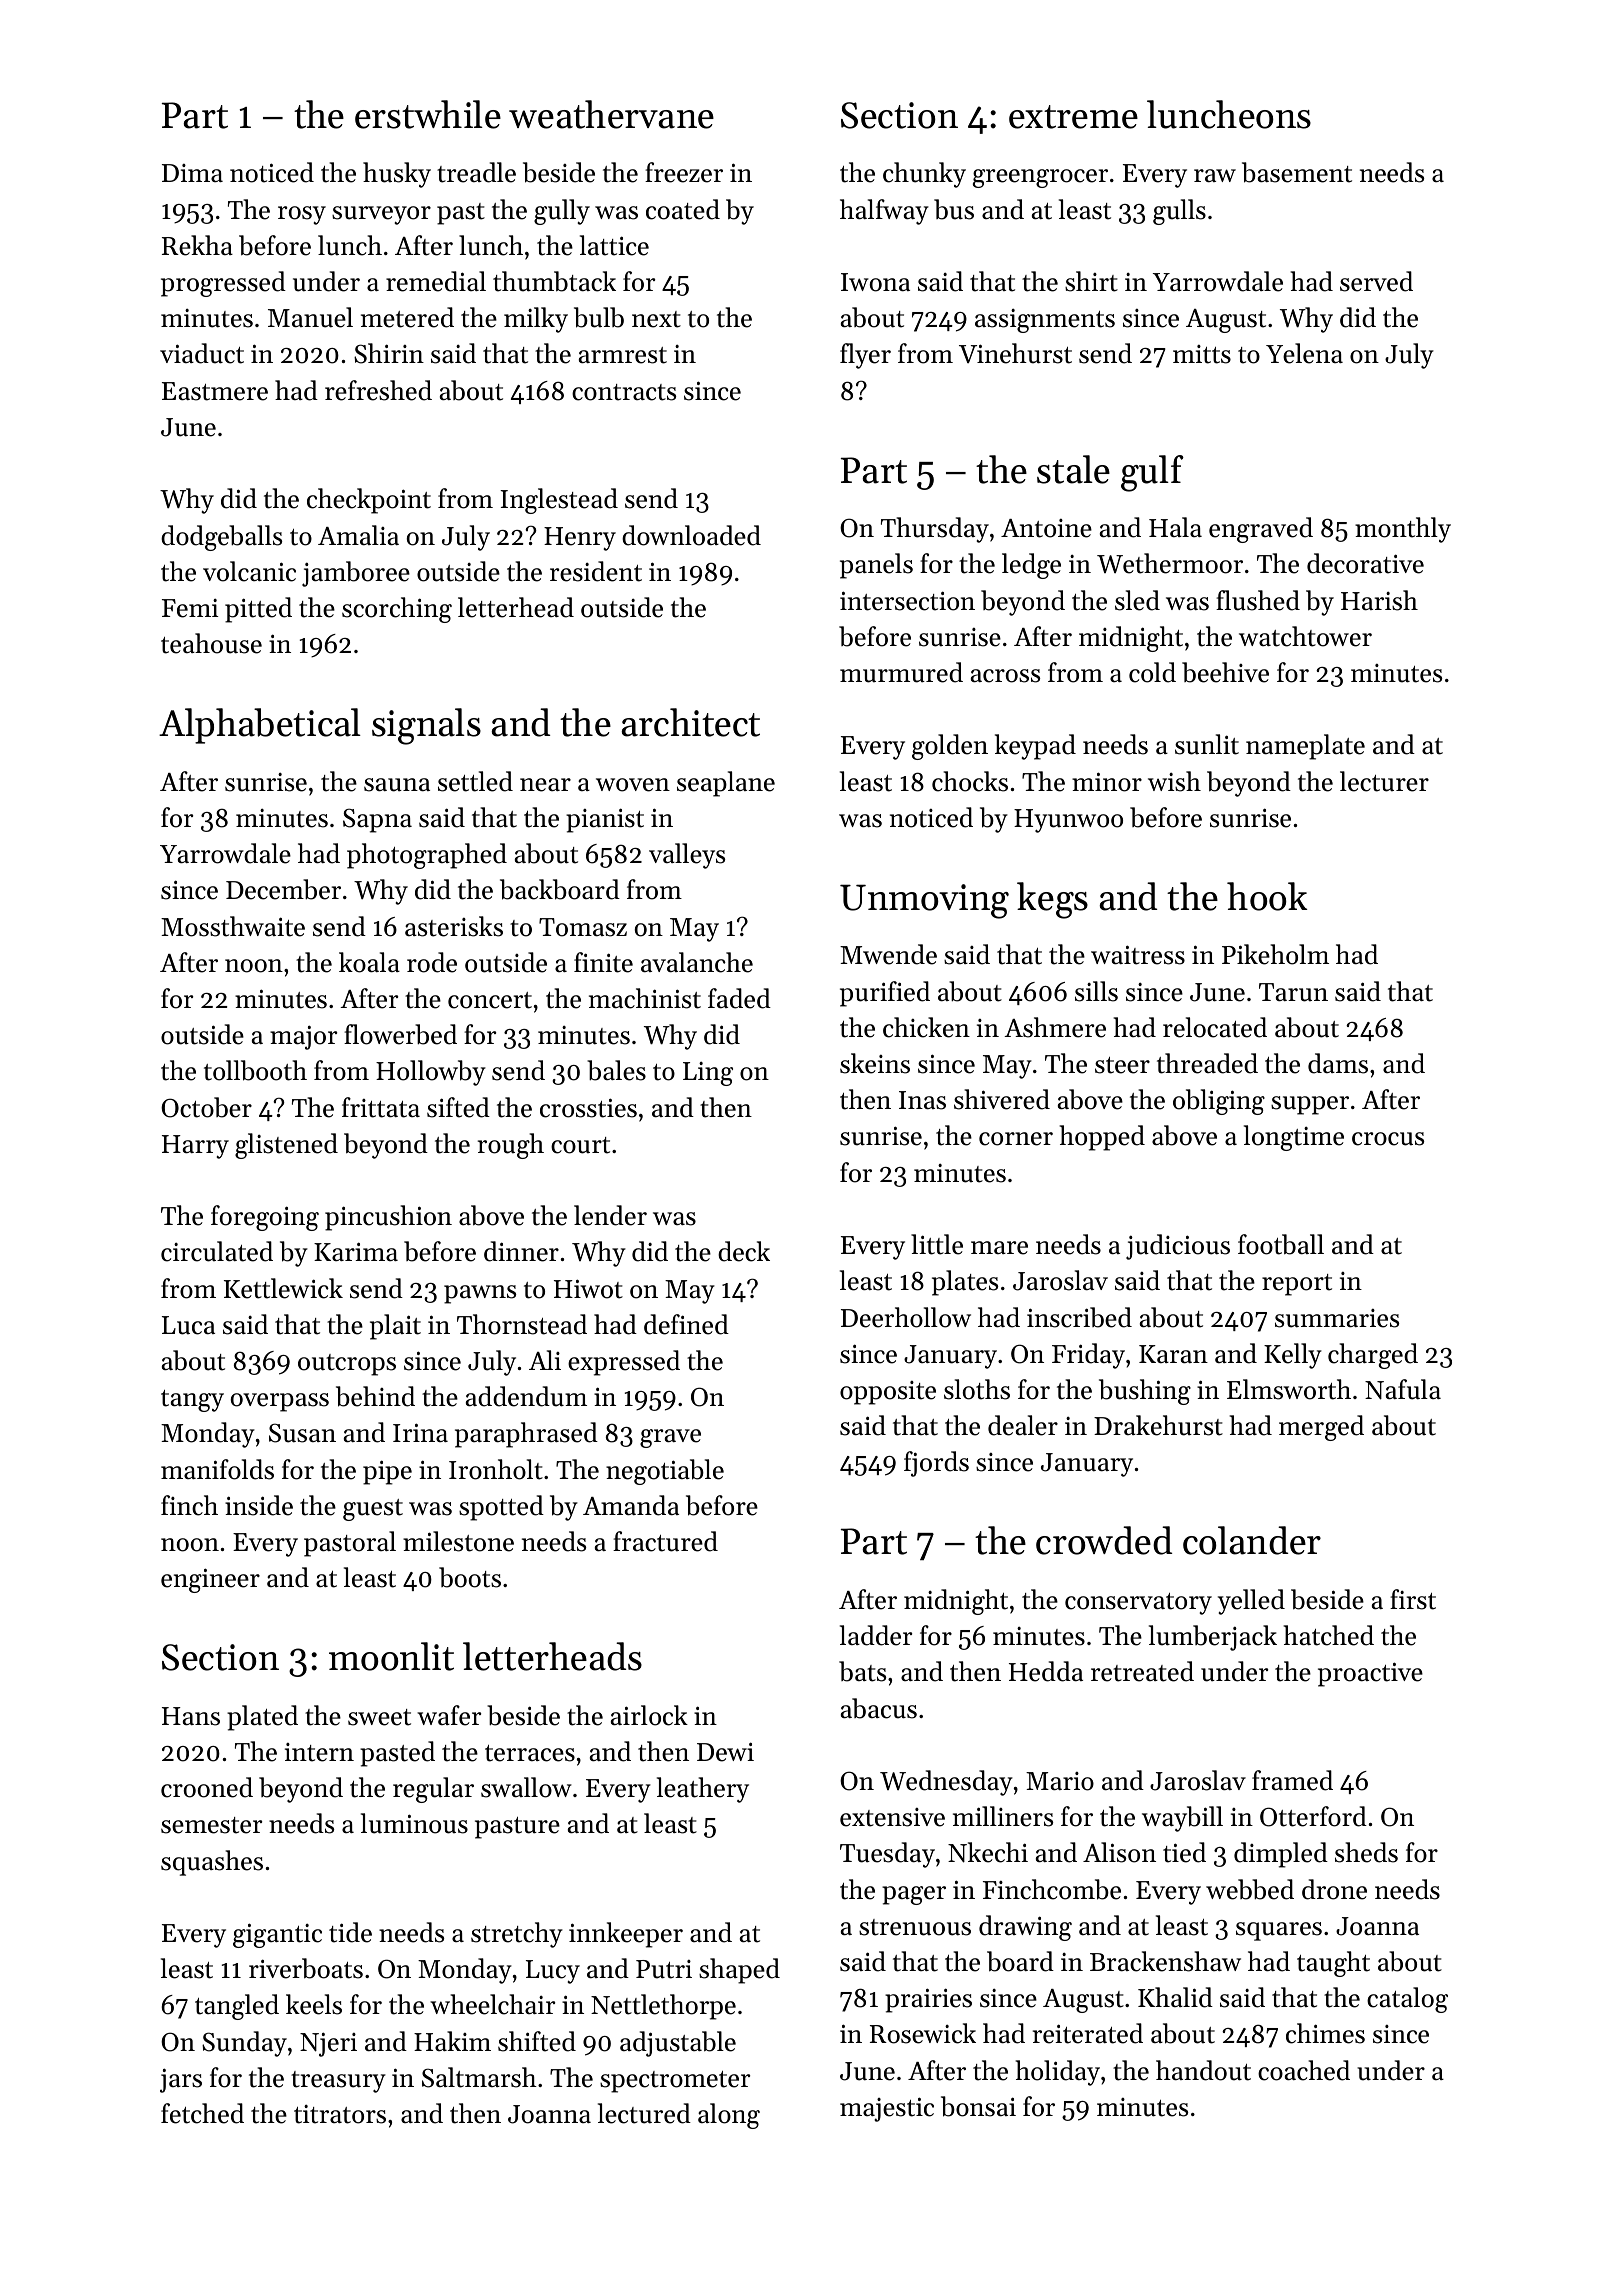 The width and height of the image is (1620, 2292). I want to click on foregoing, so click(265, 1218).
